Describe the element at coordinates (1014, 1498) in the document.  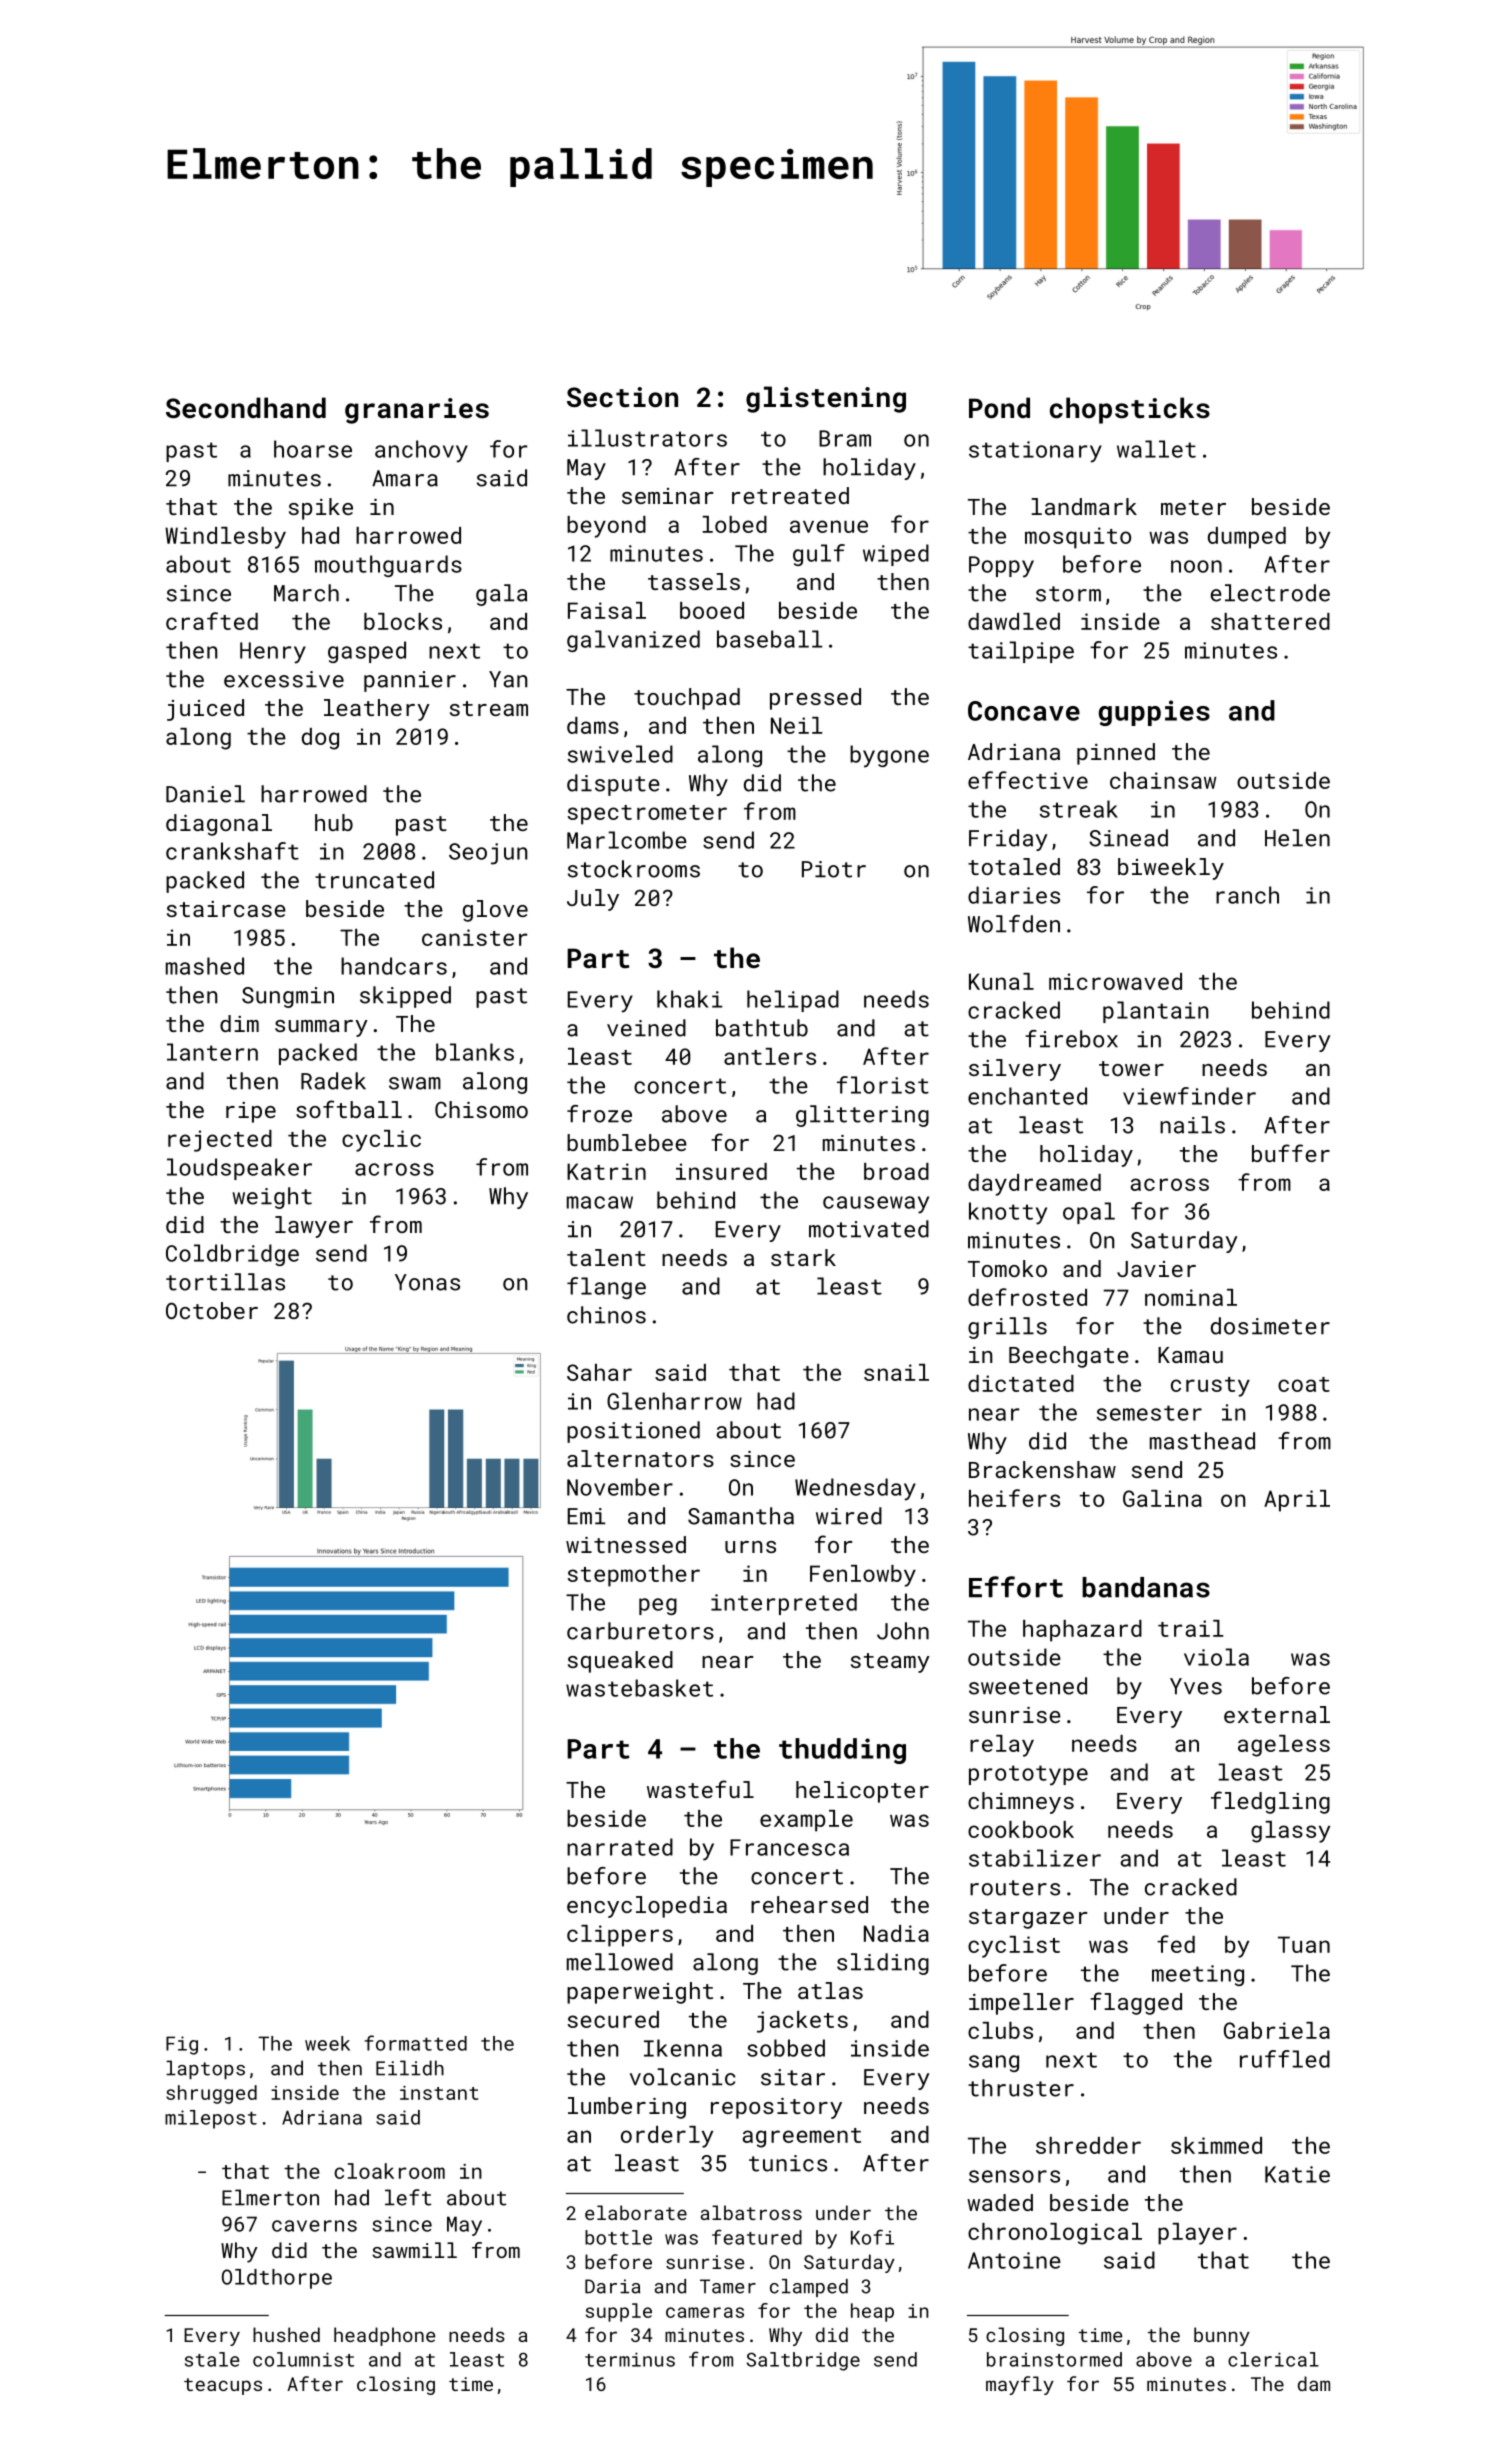
I see `heifers` at that location.
